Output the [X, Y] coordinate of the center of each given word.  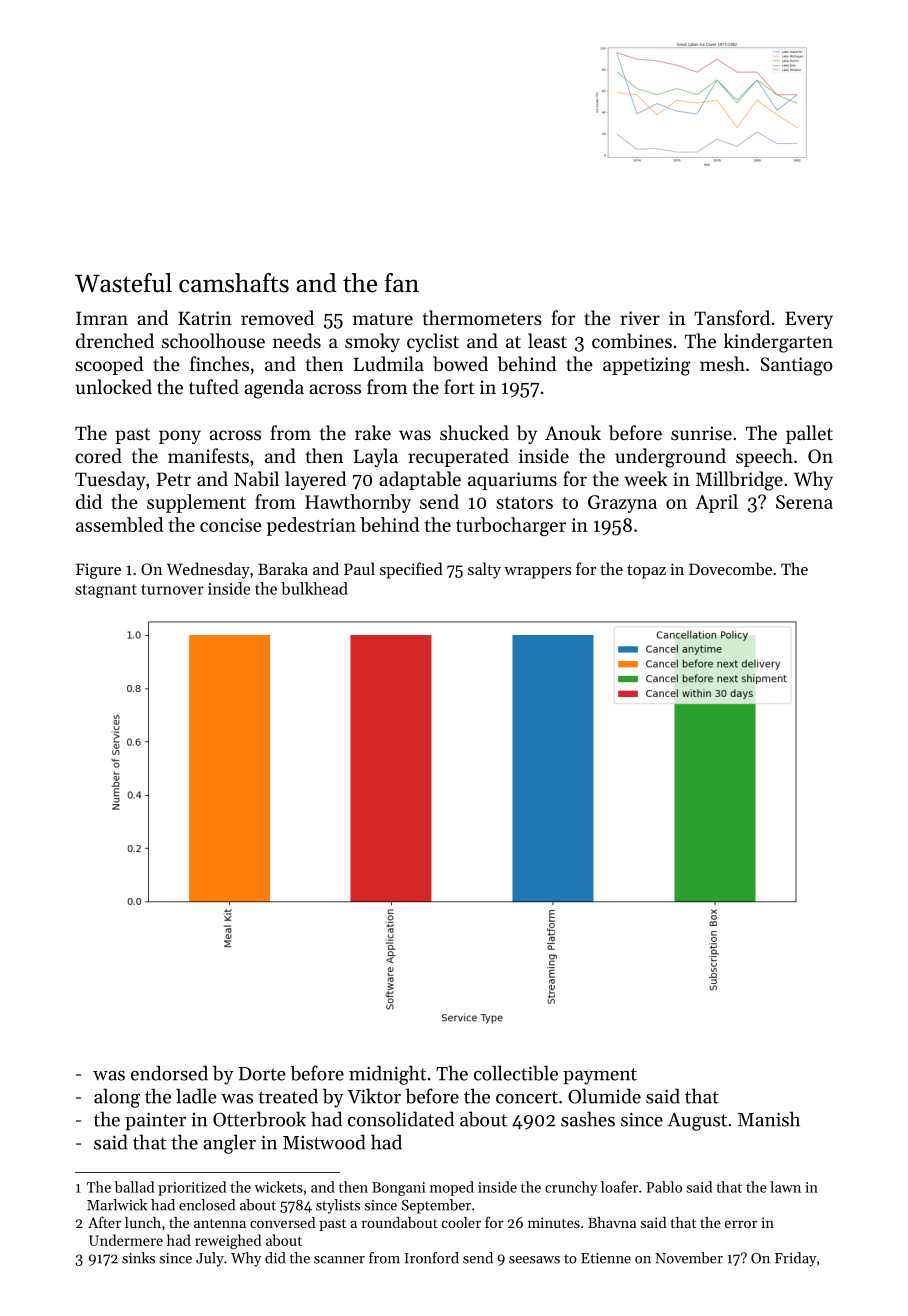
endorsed [169, 1073]
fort [459, 386]
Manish [769, 1119]
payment [600, 1076]
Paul [359, 568]
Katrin [205, 318]
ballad [134, 1187]
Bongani [398, 1189]
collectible [516, 1073]
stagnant [106, 591]
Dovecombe [730, 568]
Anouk [573, 432]
